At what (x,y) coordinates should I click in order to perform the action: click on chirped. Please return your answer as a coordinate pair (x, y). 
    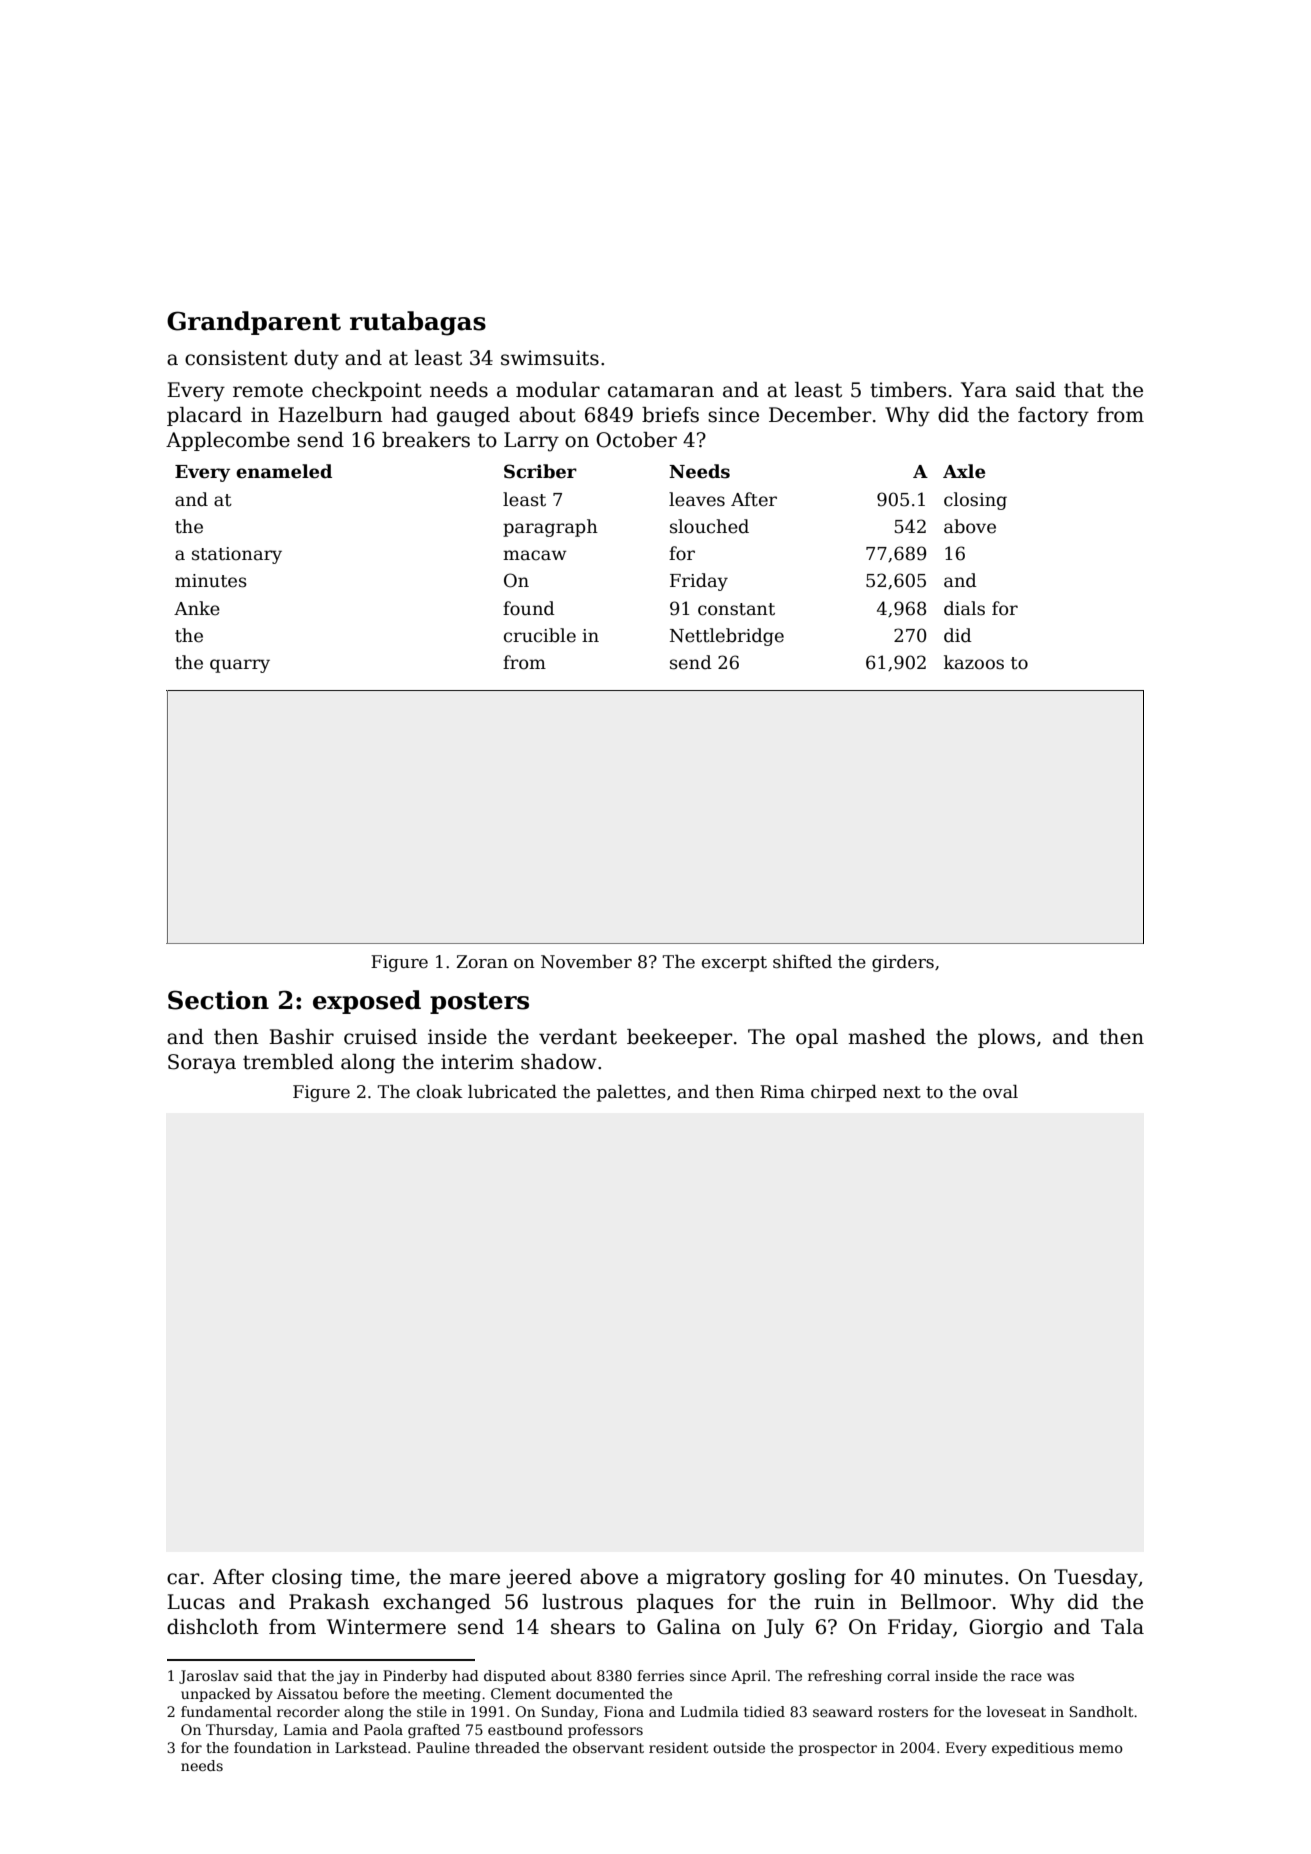
    Looking at the image, I should click on (844, 1093).
